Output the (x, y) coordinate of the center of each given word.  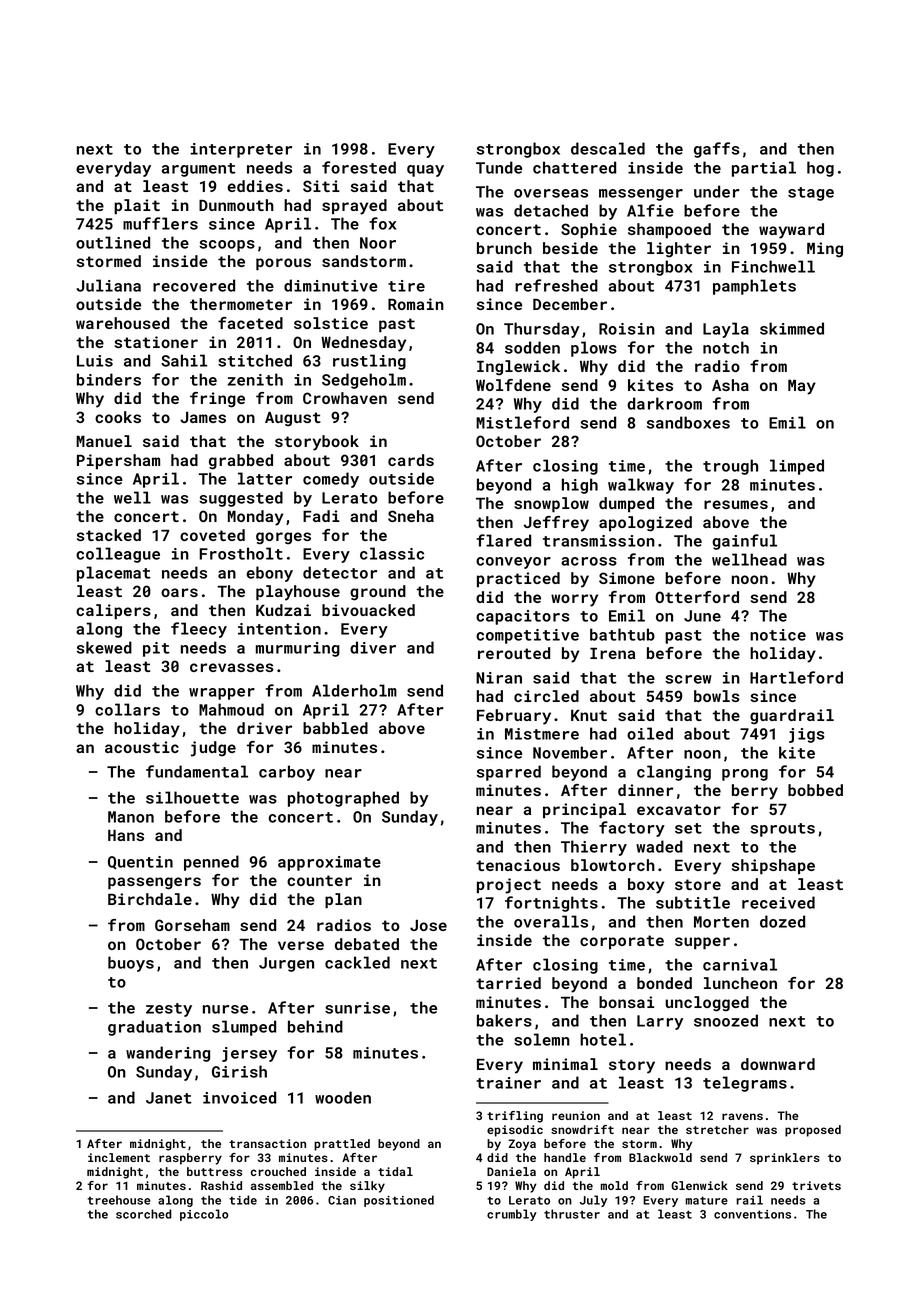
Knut (589, 715)
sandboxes (688, 422)
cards (411, 460)
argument (199, 170)
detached (551, 210)
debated (367, 944)
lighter (679, 250)
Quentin (140, 862)
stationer (156, 342)
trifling (515, 1117)
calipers (113, 611)
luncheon (740, 983)
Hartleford (796, 677)
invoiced (239, 1097)
